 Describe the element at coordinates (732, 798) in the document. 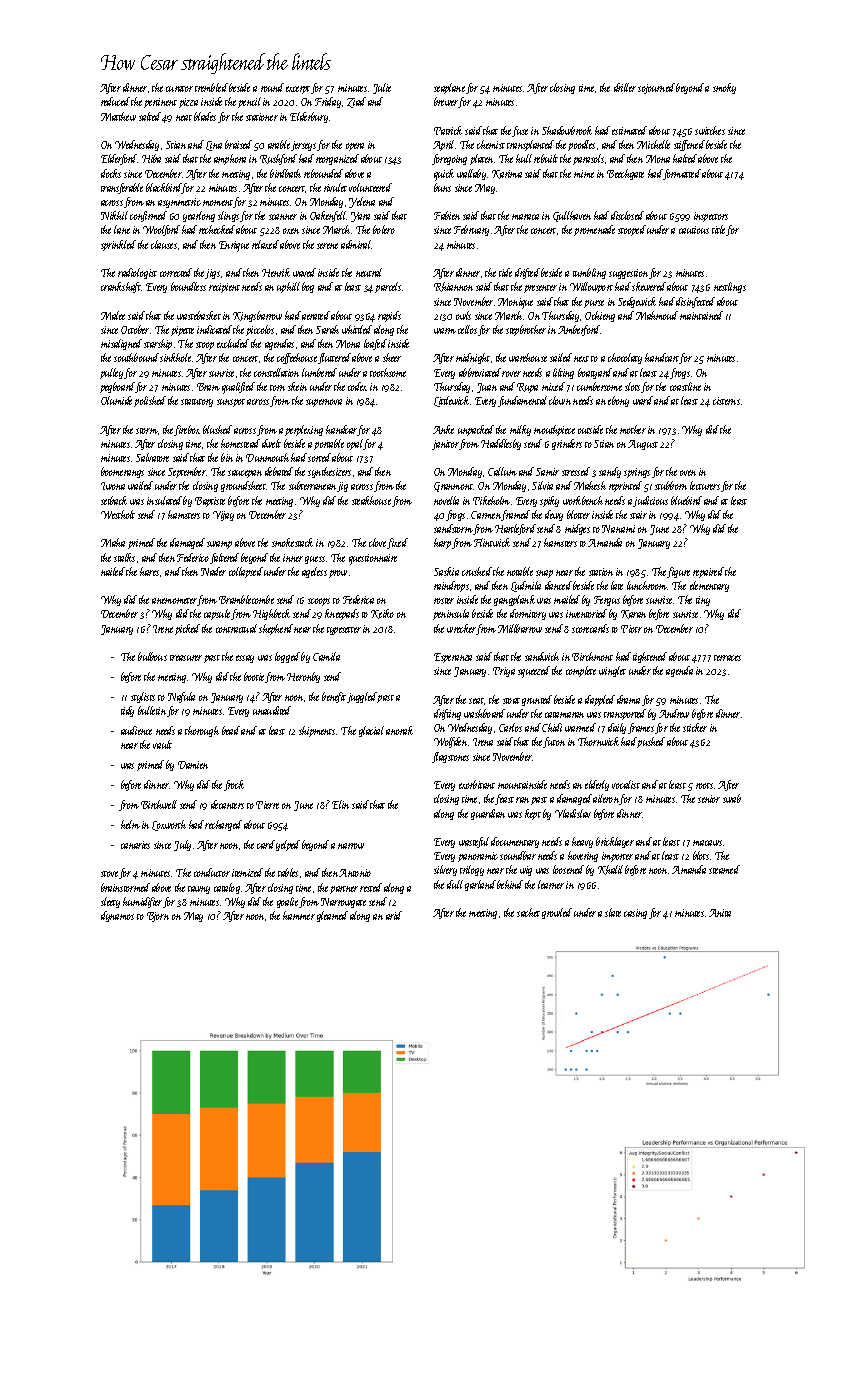

I see `swab` at that location.
